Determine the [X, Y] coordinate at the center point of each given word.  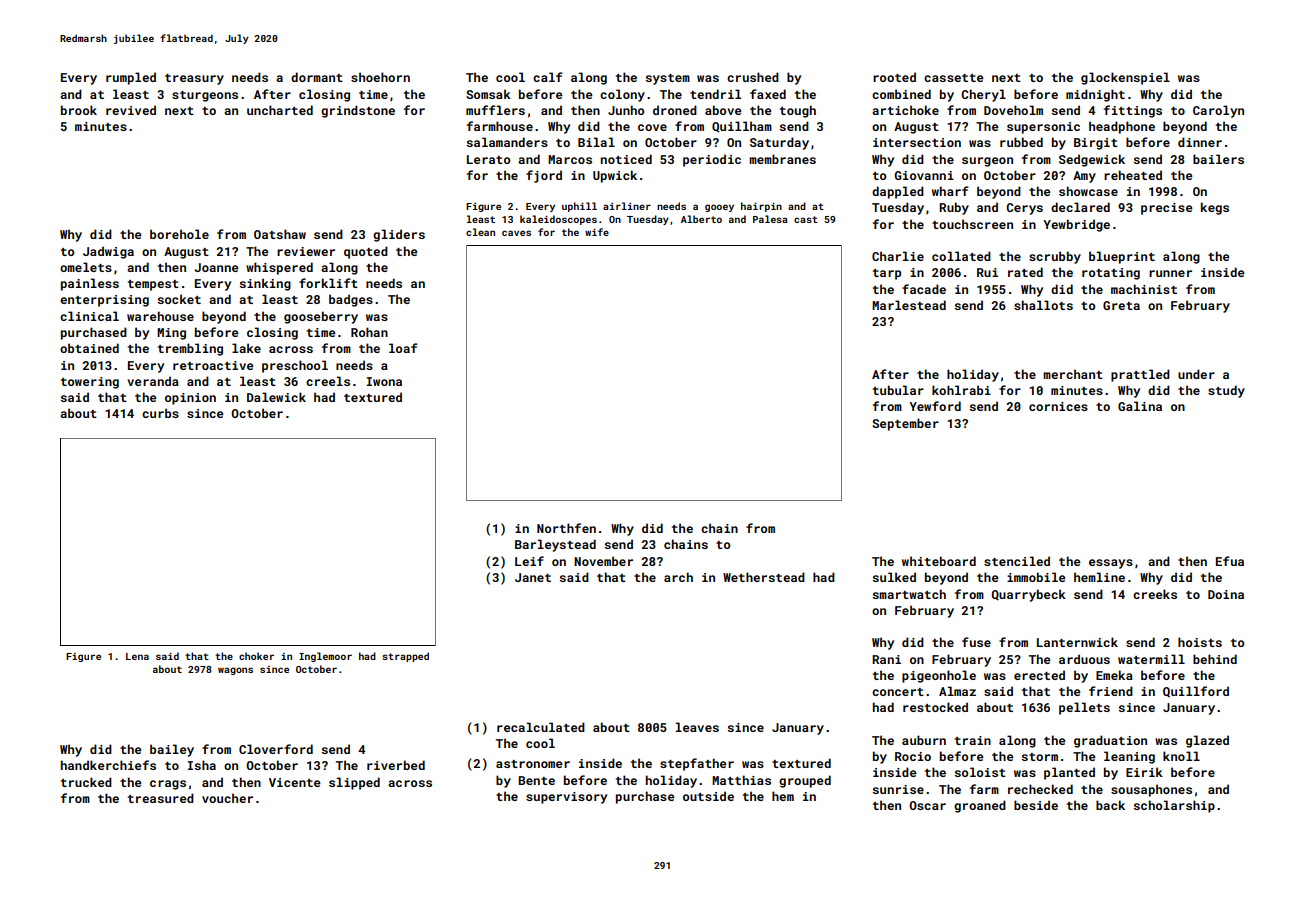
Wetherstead [764, 577]
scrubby [1055, 257]
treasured [161, 798]
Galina [1140, 406]
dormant [317, 77]
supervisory [566, 798]
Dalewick [276, 397]
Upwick [615, 176]
